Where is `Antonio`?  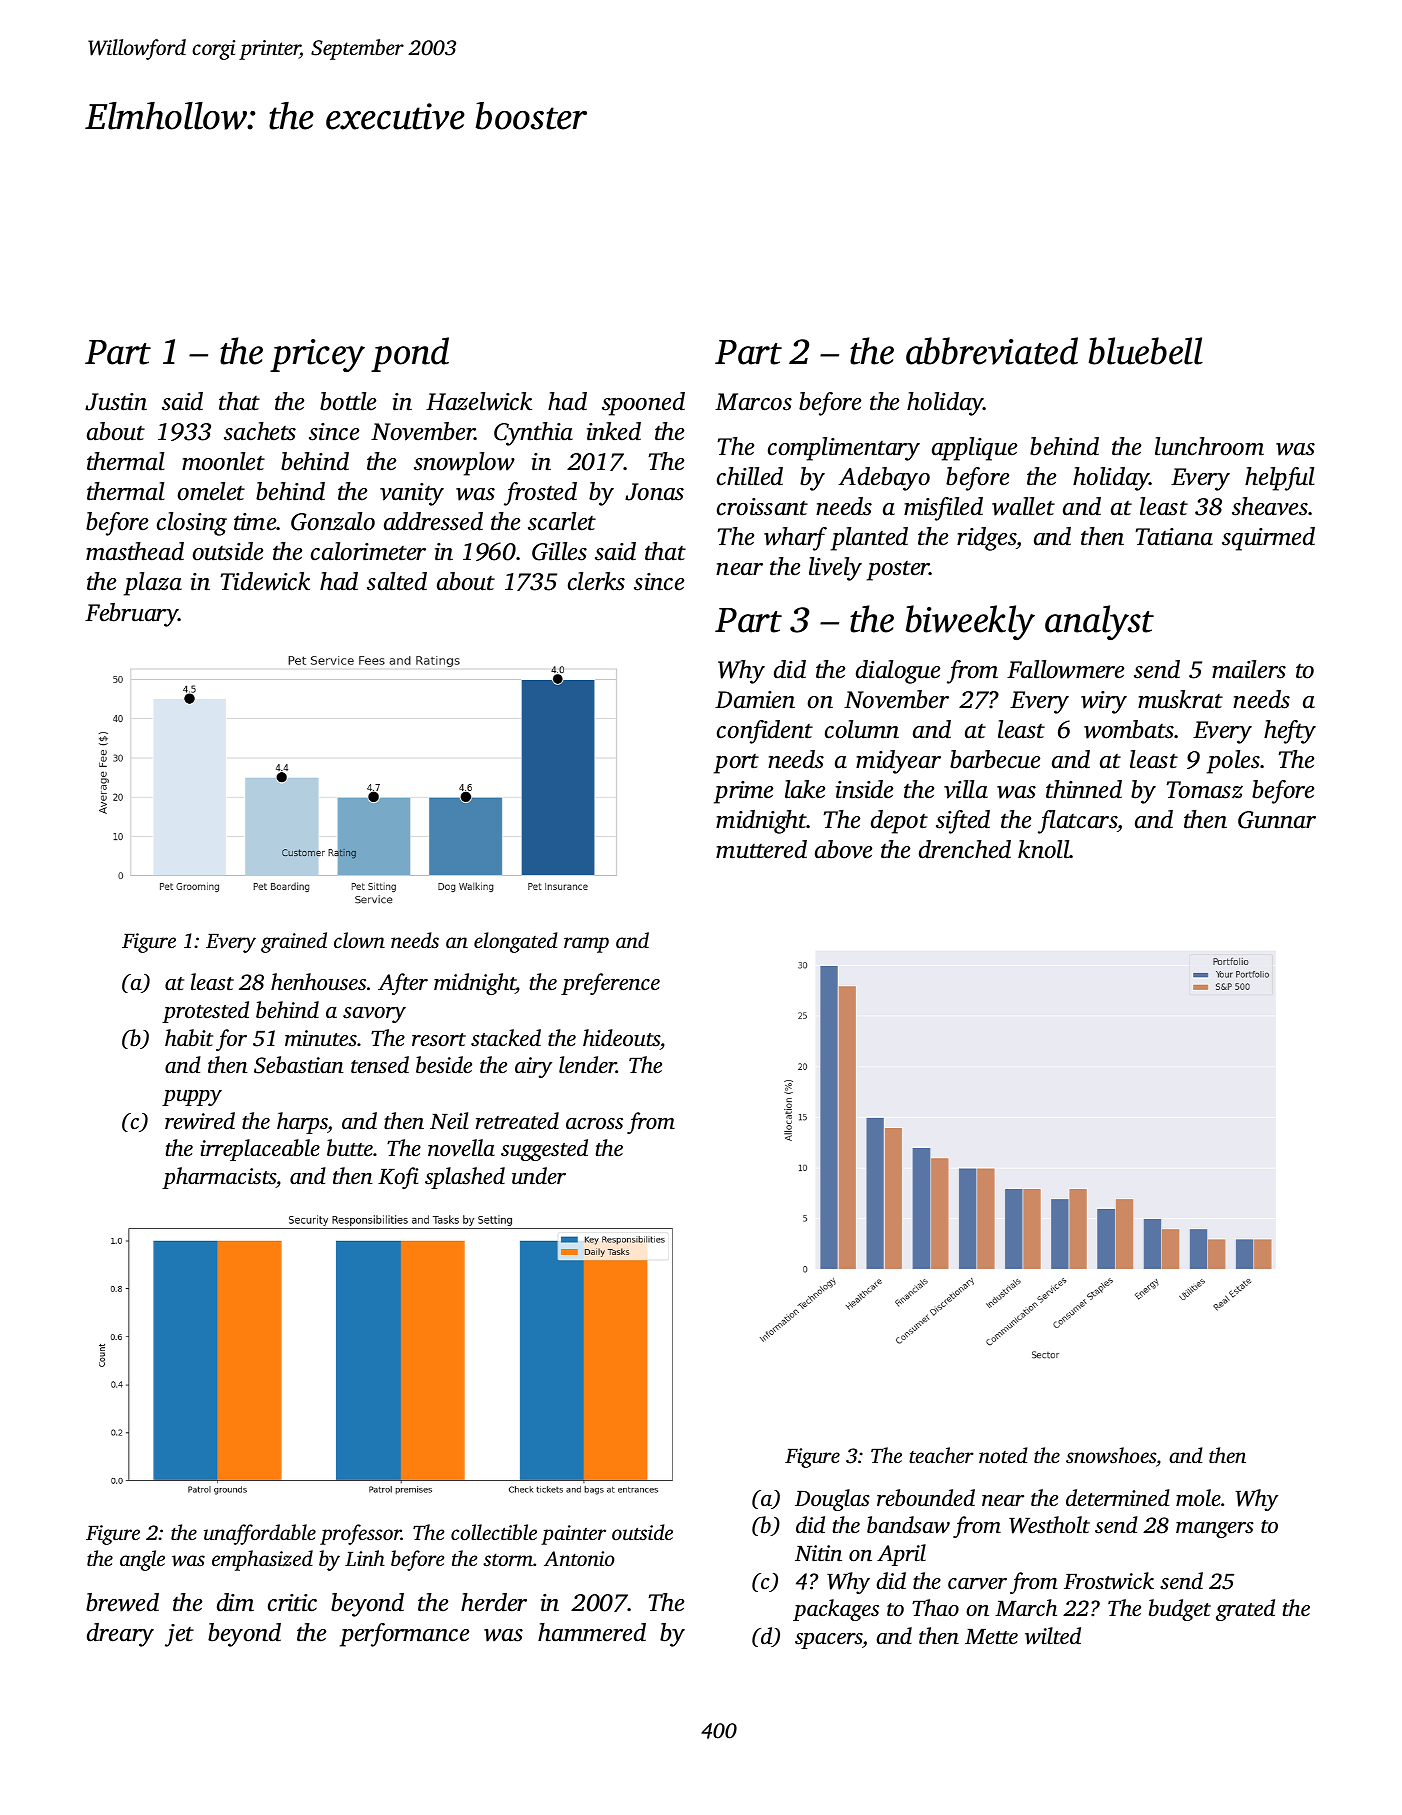
Antonio is located at coordinates (579, 1558).
